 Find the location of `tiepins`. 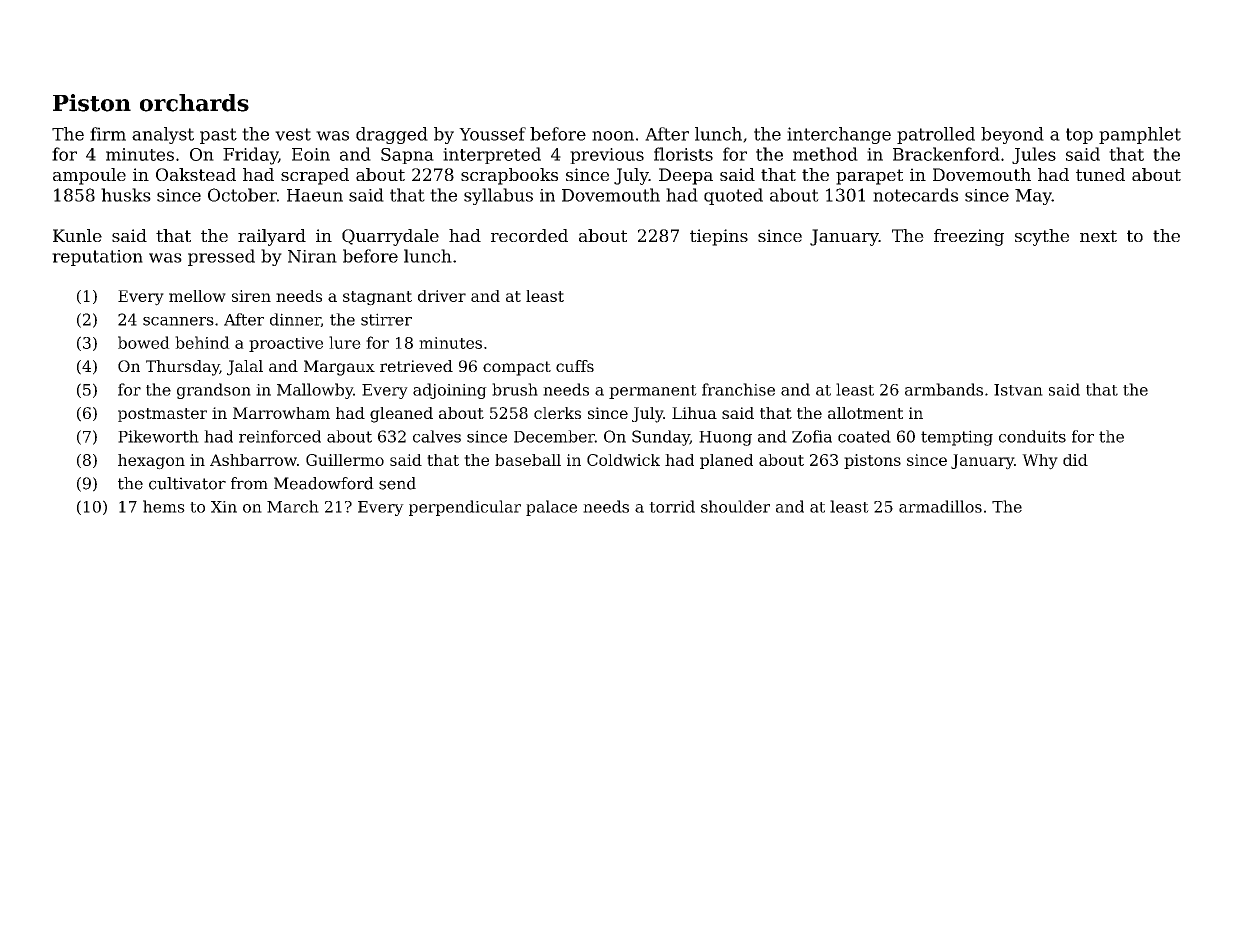

tiepins is located at coordinates (719, 237).
